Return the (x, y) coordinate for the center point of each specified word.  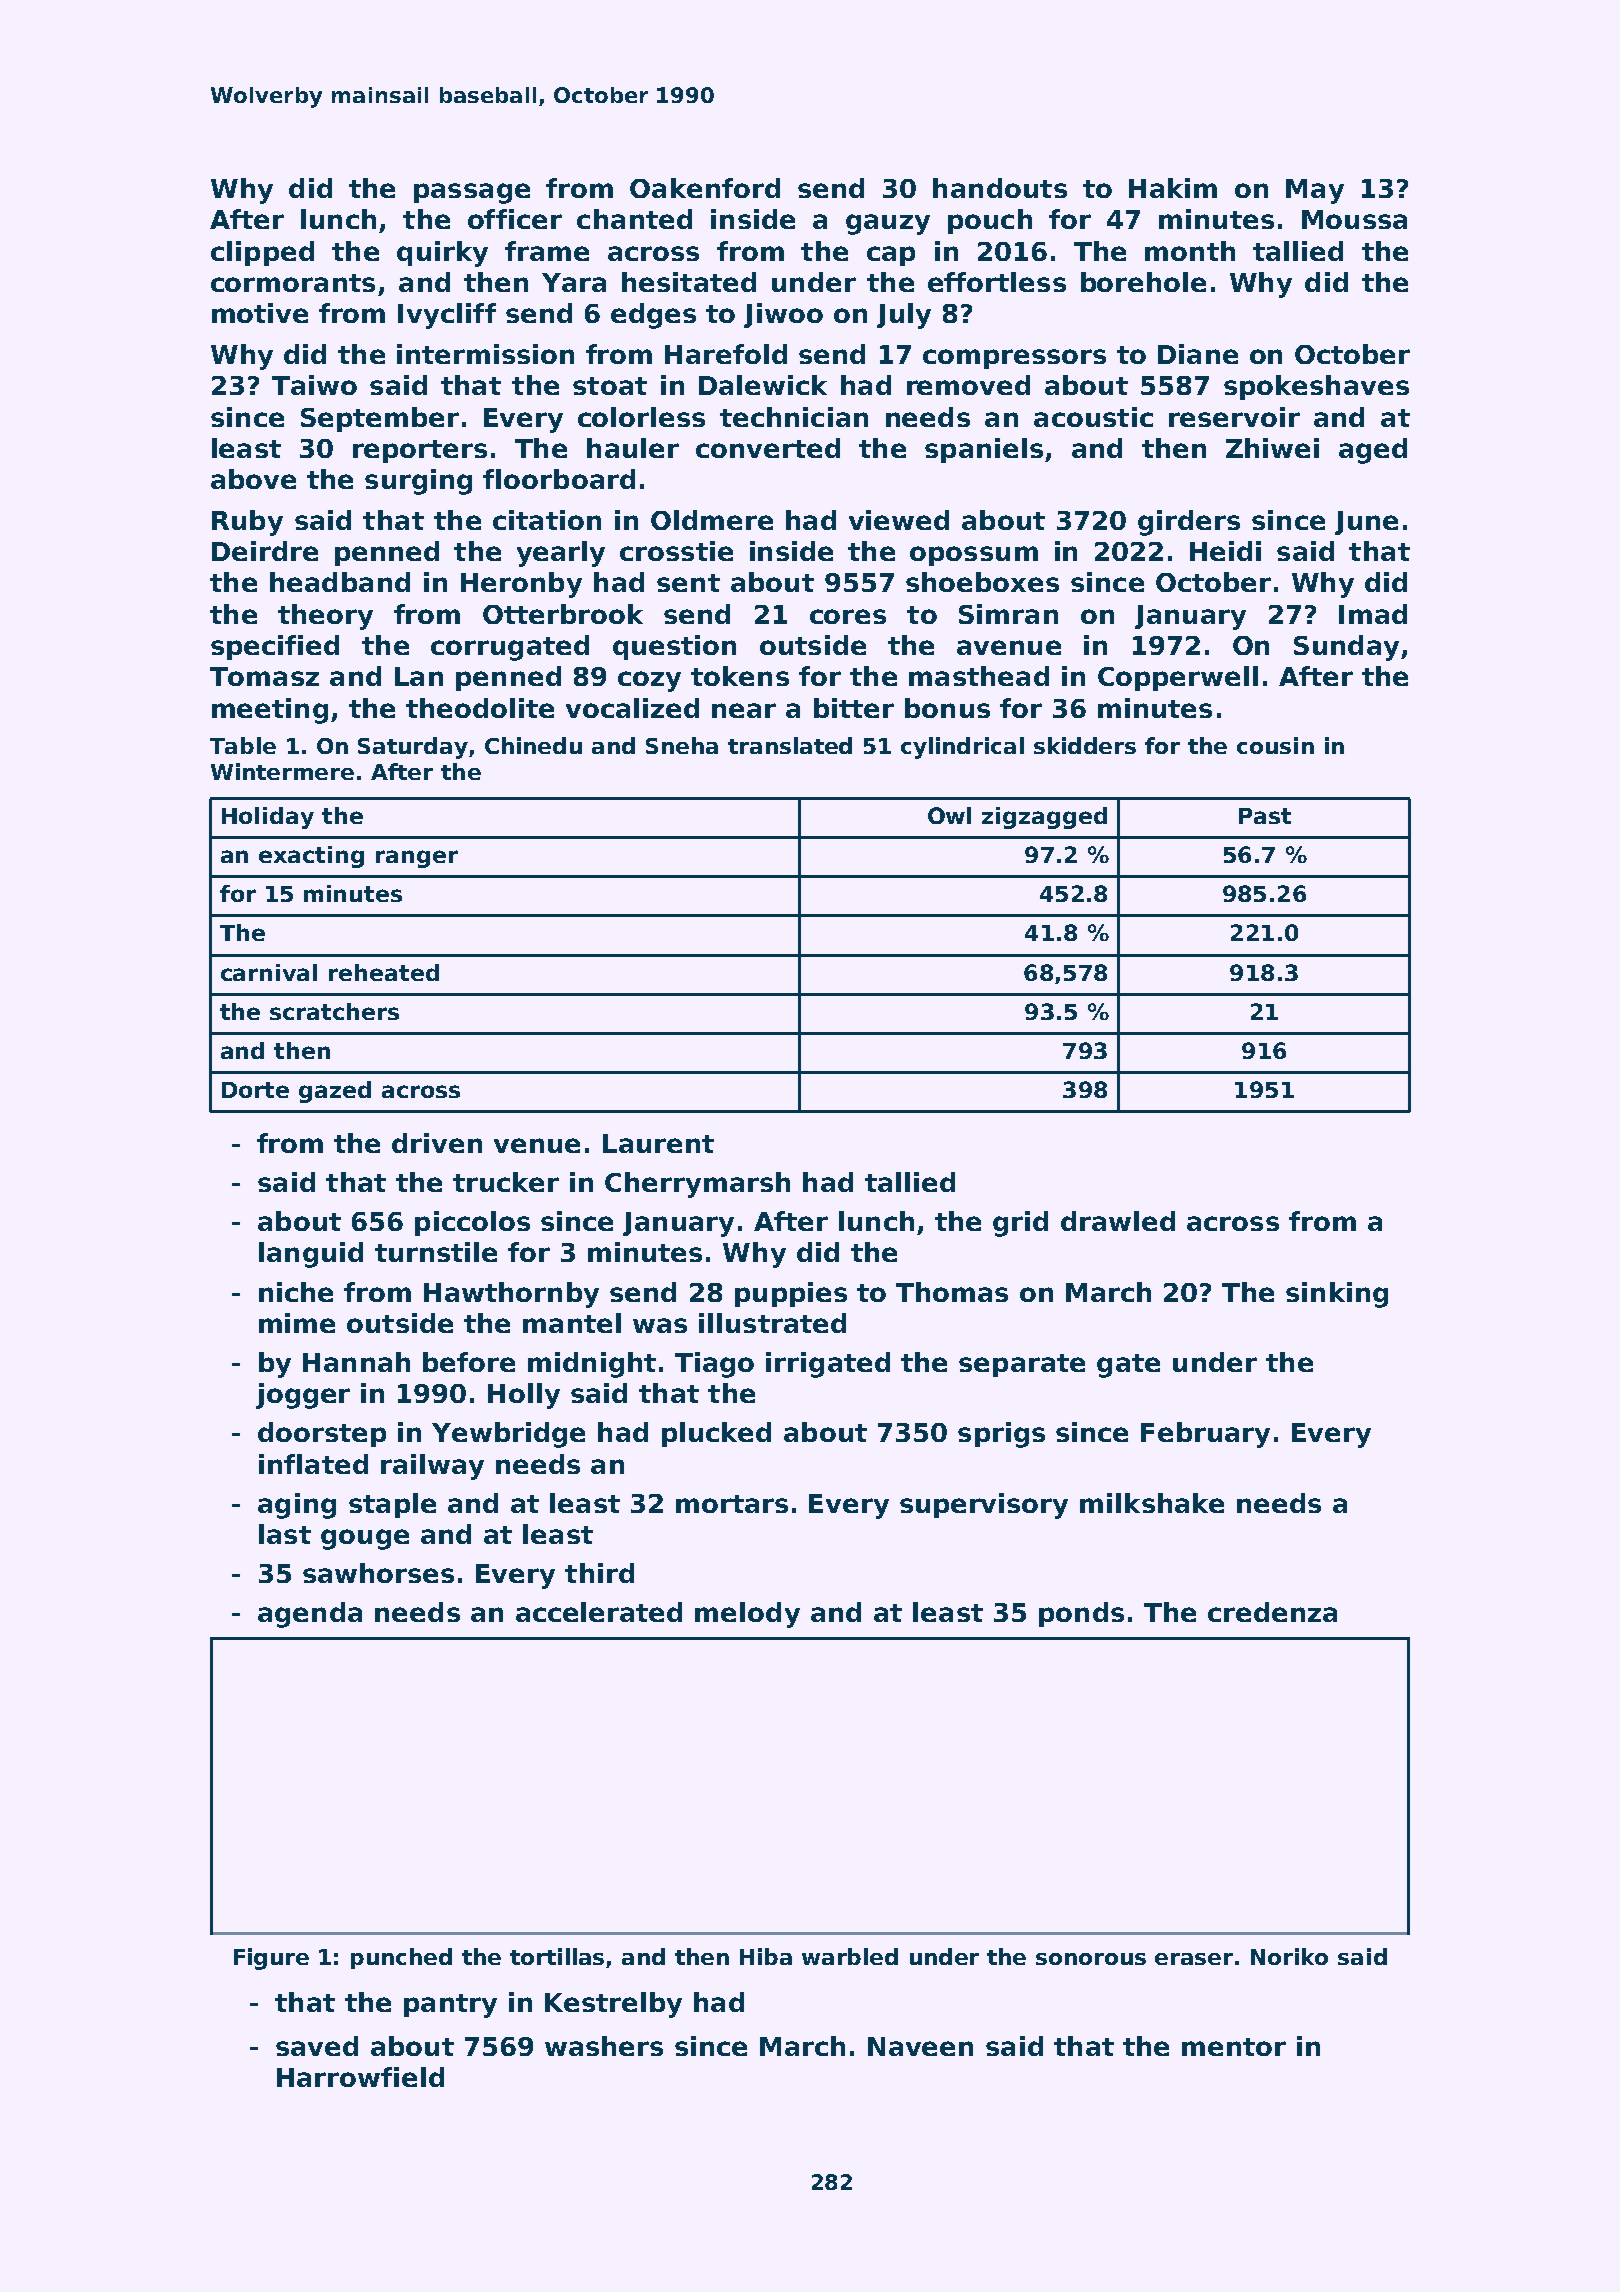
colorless (641, 417)
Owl (949, 815)
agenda (310, 1615)
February (1205, 1435)
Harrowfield (360, 2077)
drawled (1118, 1221)
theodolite (480, 708)
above (253, 479)
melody (747, 1615)
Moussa (1354, 219)
